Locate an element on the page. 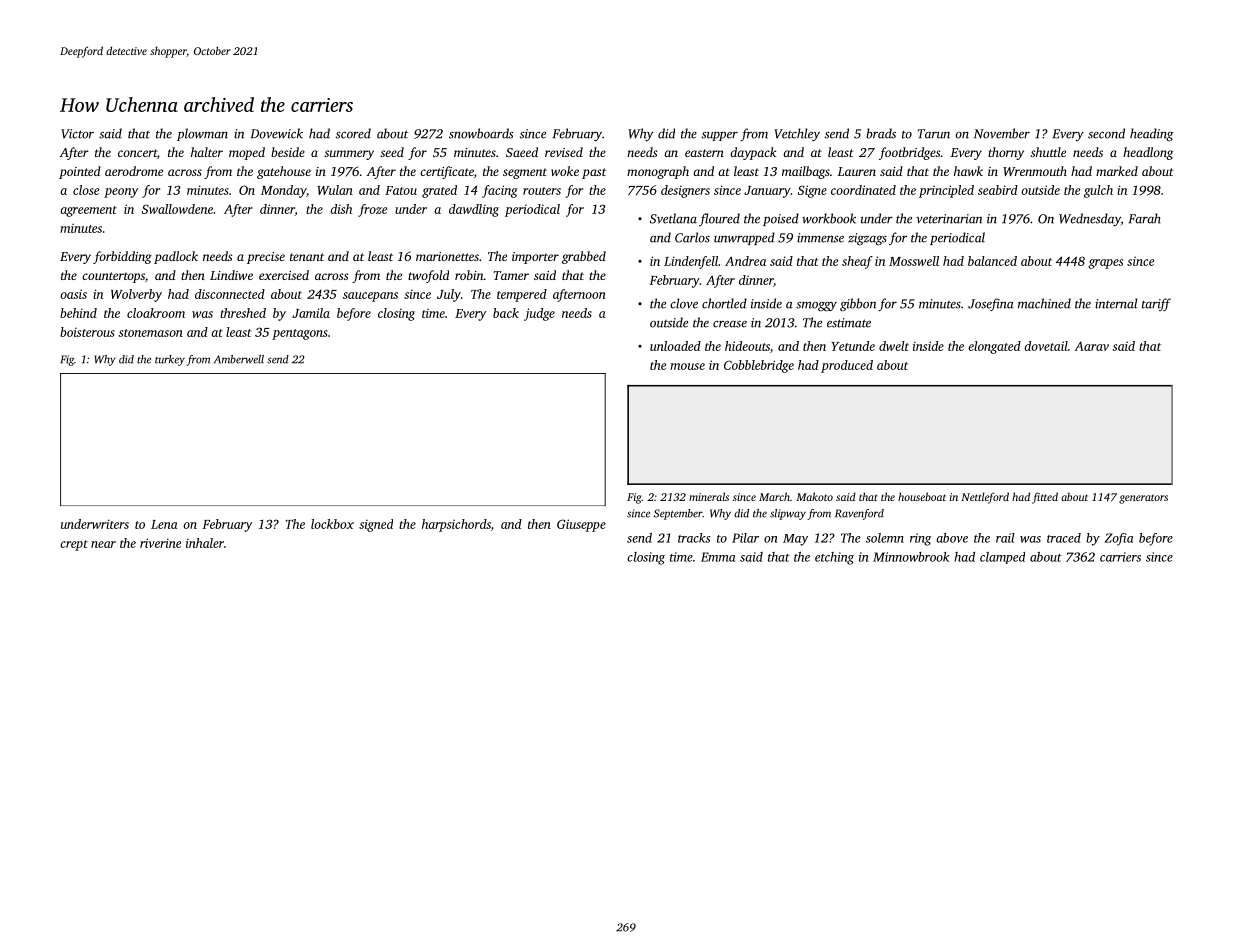 Image resolution: width=1233 pixels, height=952 pixels. tariff is located at coordinates (1156, 304).
